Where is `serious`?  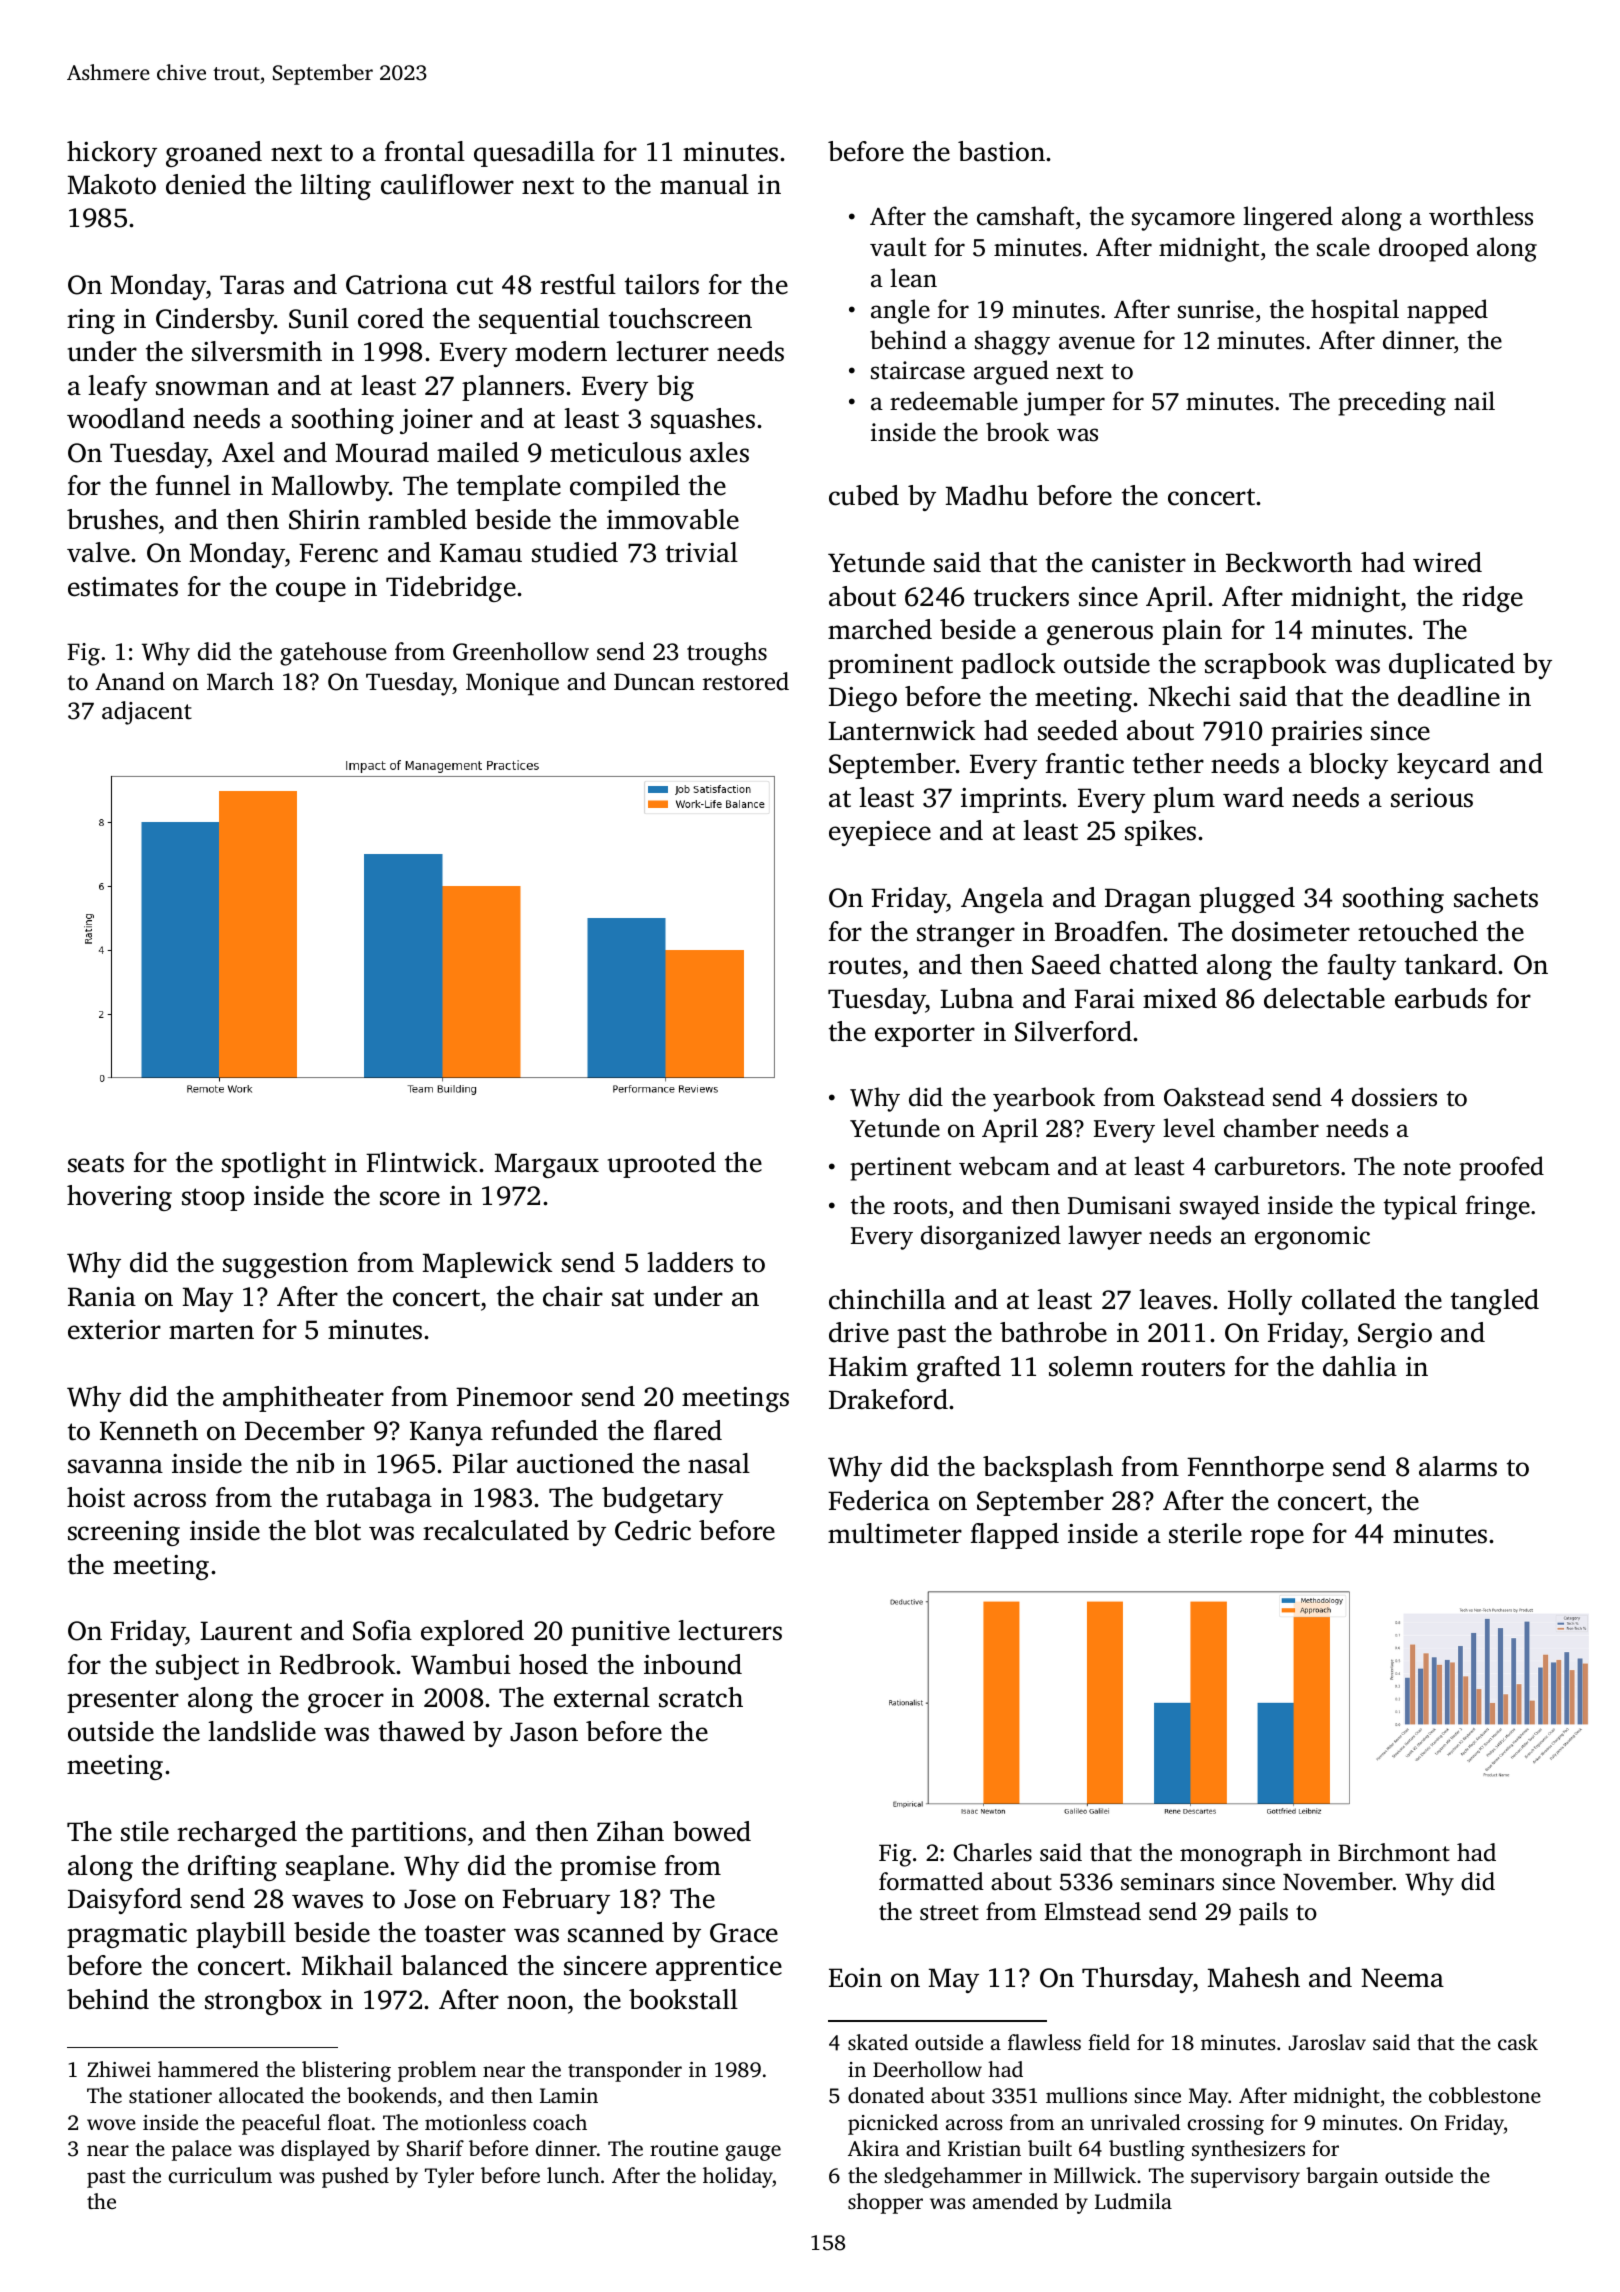 serious is located at coordinates (1432, 798).
